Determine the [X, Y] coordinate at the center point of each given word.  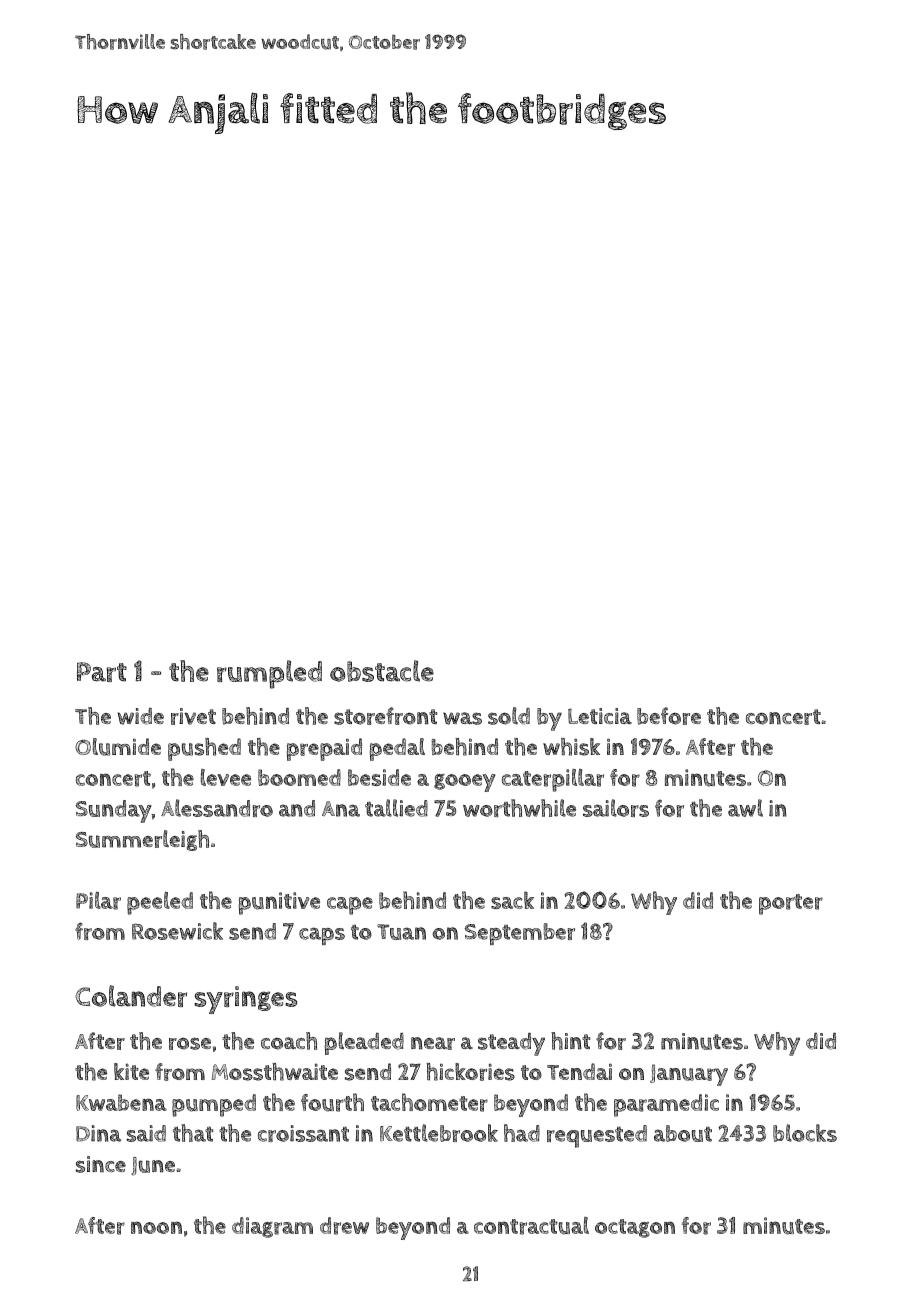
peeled [160, 903]
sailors [616, 808]
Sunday [114, 811]
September [520, 934]
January [689, 1075]
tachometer [429, 1102]
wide [141, 716]
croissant [303, 1133]
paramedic [666, 1105]
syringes [246, 1000]
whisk [571, 747]
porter [791, 904]
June [153, 1166]
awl [745, 808]
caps [322, 936]
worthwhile [519, 808]
